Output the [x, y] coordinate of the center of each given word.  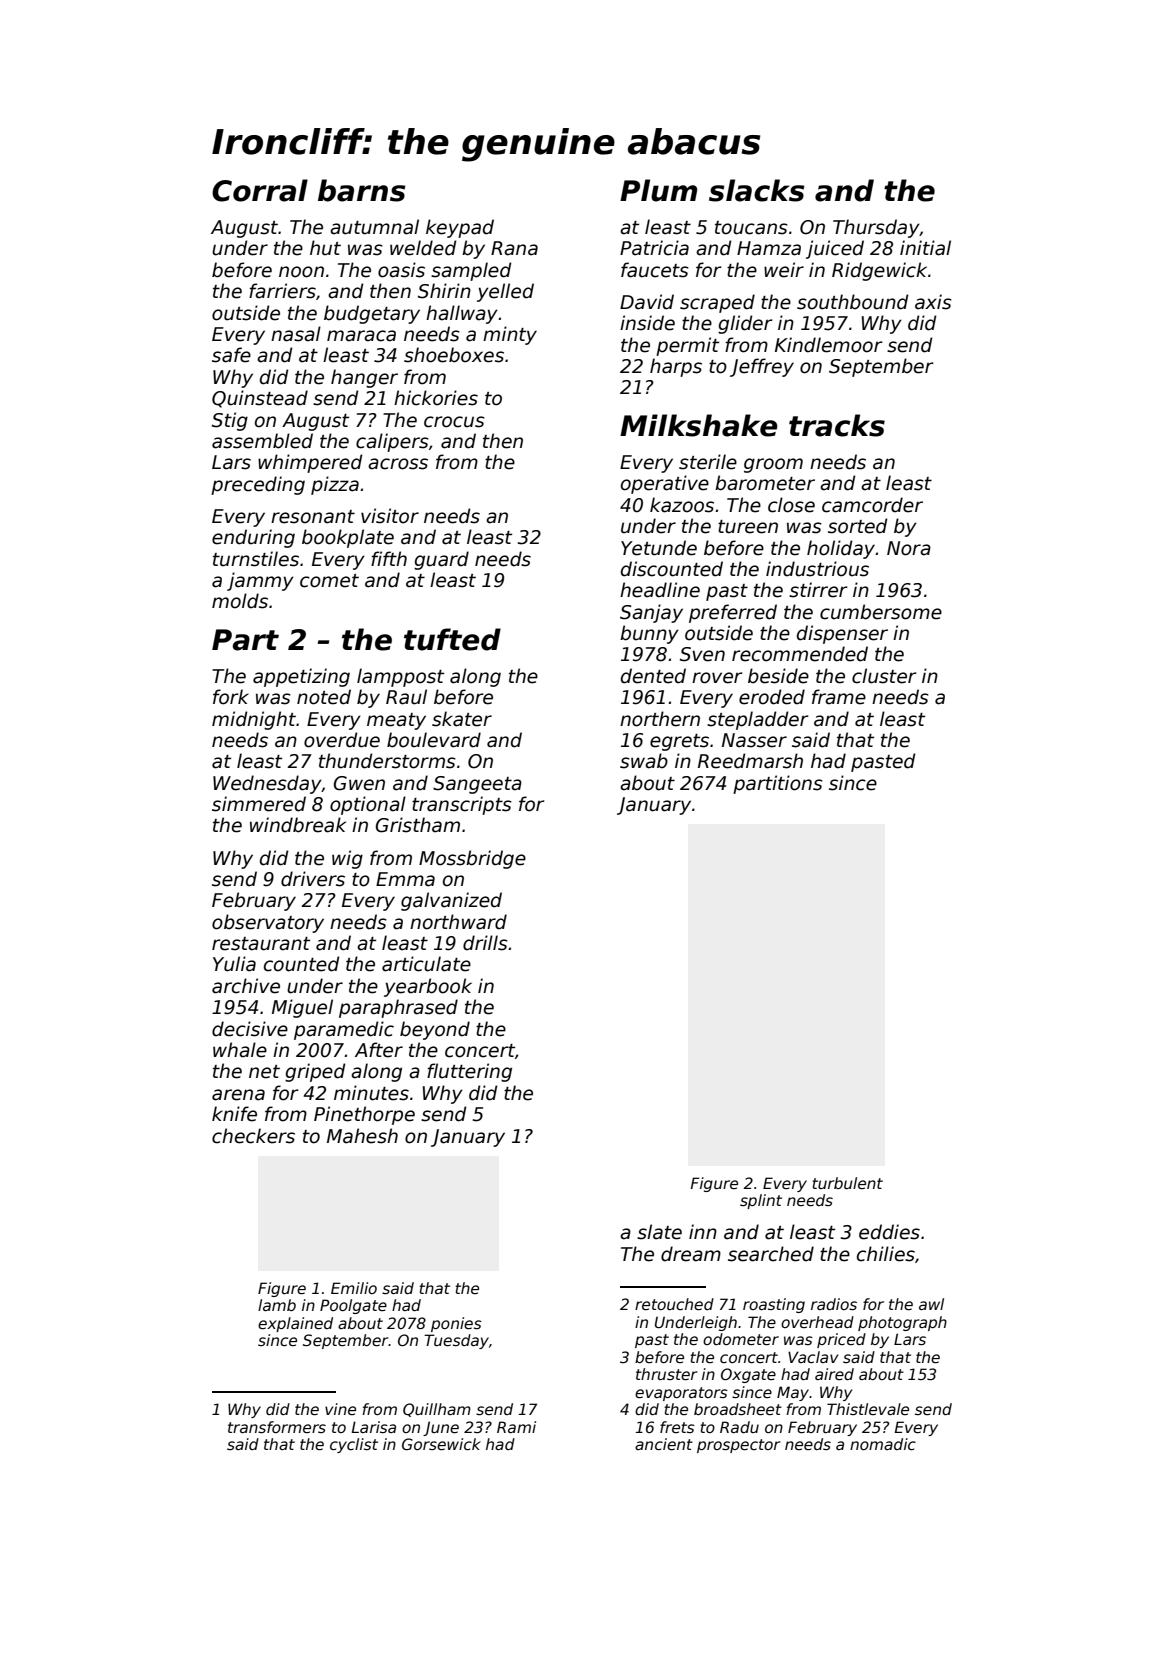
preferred [733, 613]
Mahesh [362, 1136]
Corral [260, 190]
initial [925, 248]
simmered [259, 804]
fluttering [469, 1072]
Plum [658, 190]
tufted [452, 639]
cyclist [354, 1445]
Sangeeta [477, 785]
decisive [250, 1029]
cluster [884, 676]
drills [485, 943]
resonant [313, 517]
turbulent [847, 1183]
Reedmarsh [750, 761]
